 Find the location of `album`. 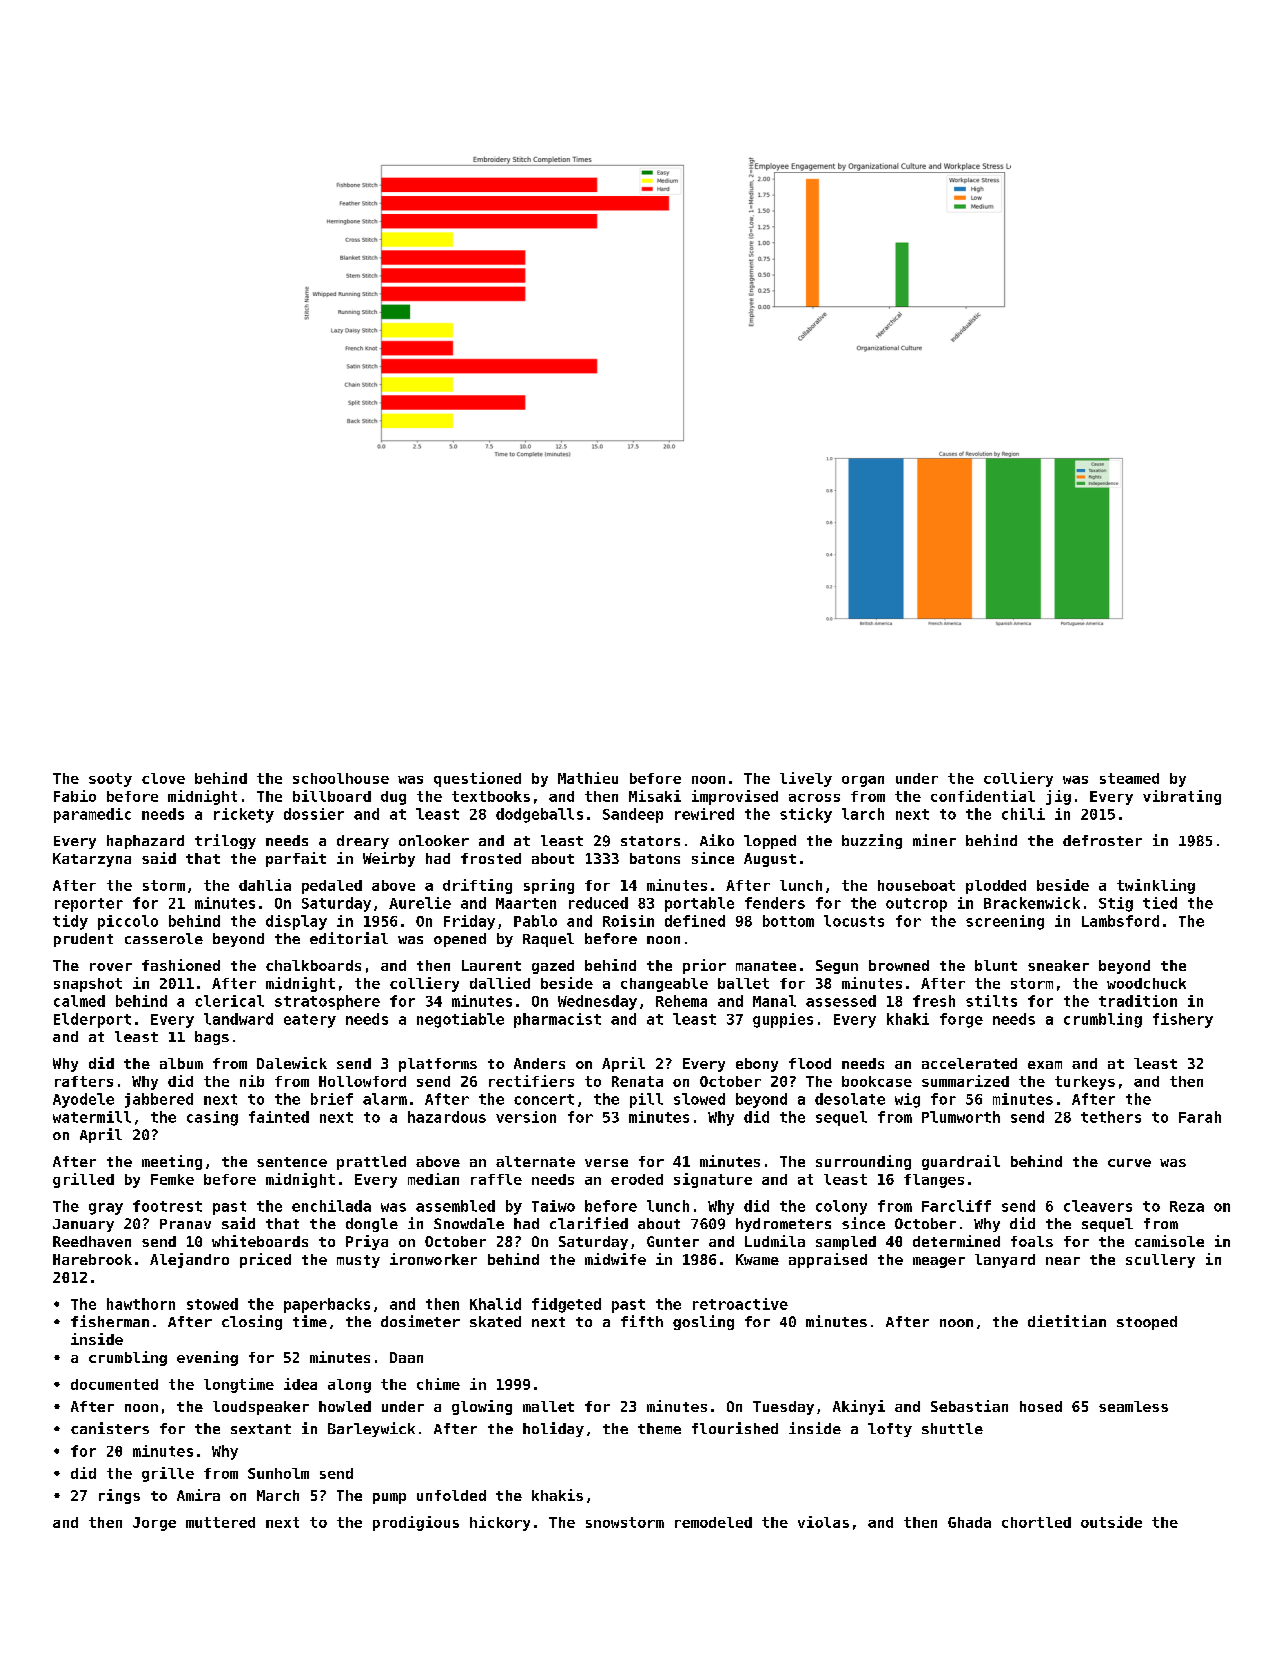

album is located at coordinates (181, 1063).
